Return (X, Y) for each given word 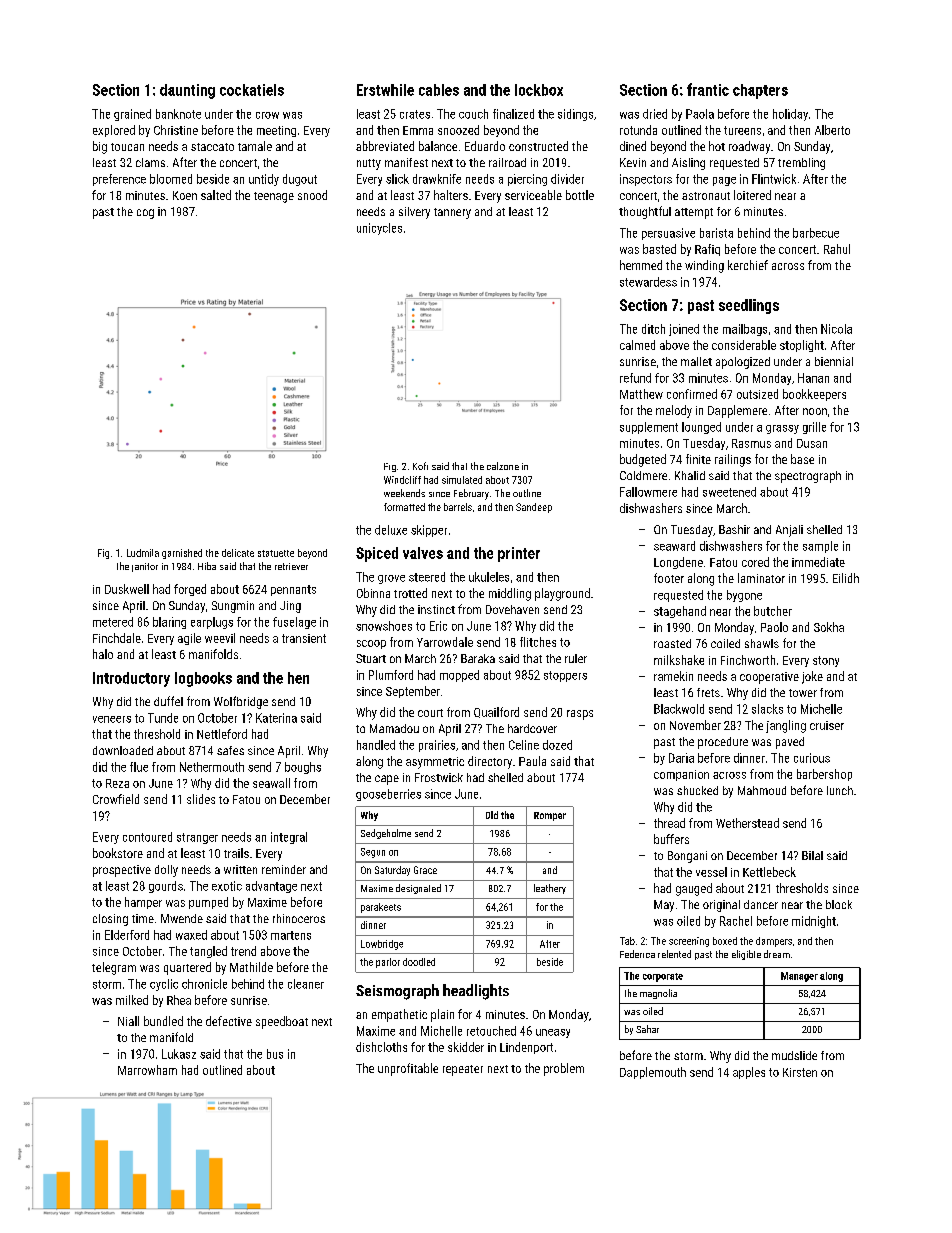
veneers (112, 719)
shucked (697, 790)
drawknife (437, 179)
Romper (550, 816)
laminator (761, 578)
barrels (458, 507)
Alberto (832, 130)
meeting (276, 131)
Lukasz (179, 1054)
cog (145, 214)
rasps (580, 715)
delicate (238, 553)
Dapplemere (737, 411)
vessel (711, 872)
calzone (503, 466)
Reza (117, 783)
